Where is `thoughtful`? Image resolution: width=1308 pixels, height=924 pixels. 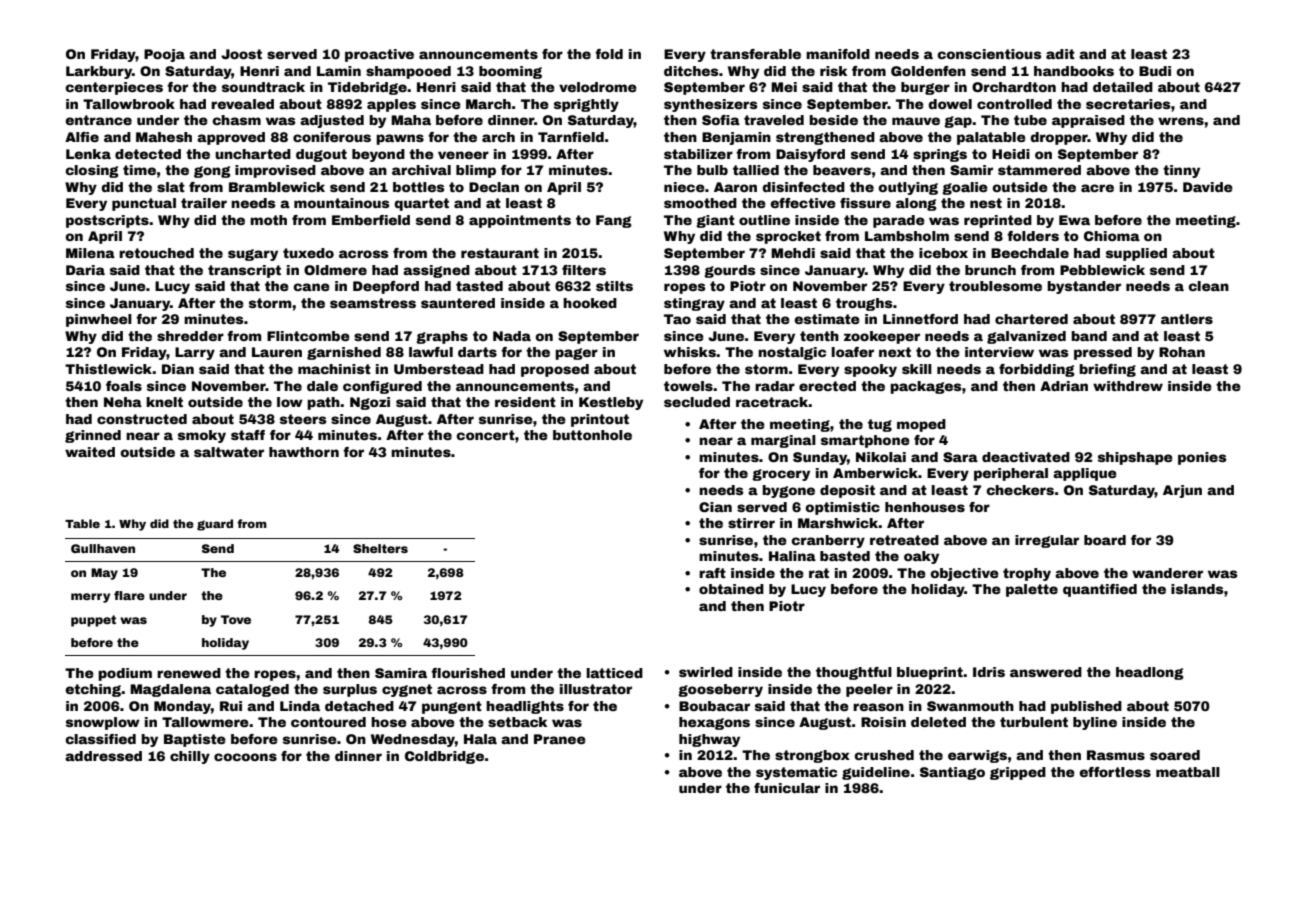
thoughtful is located at coordinates (854, 673).
